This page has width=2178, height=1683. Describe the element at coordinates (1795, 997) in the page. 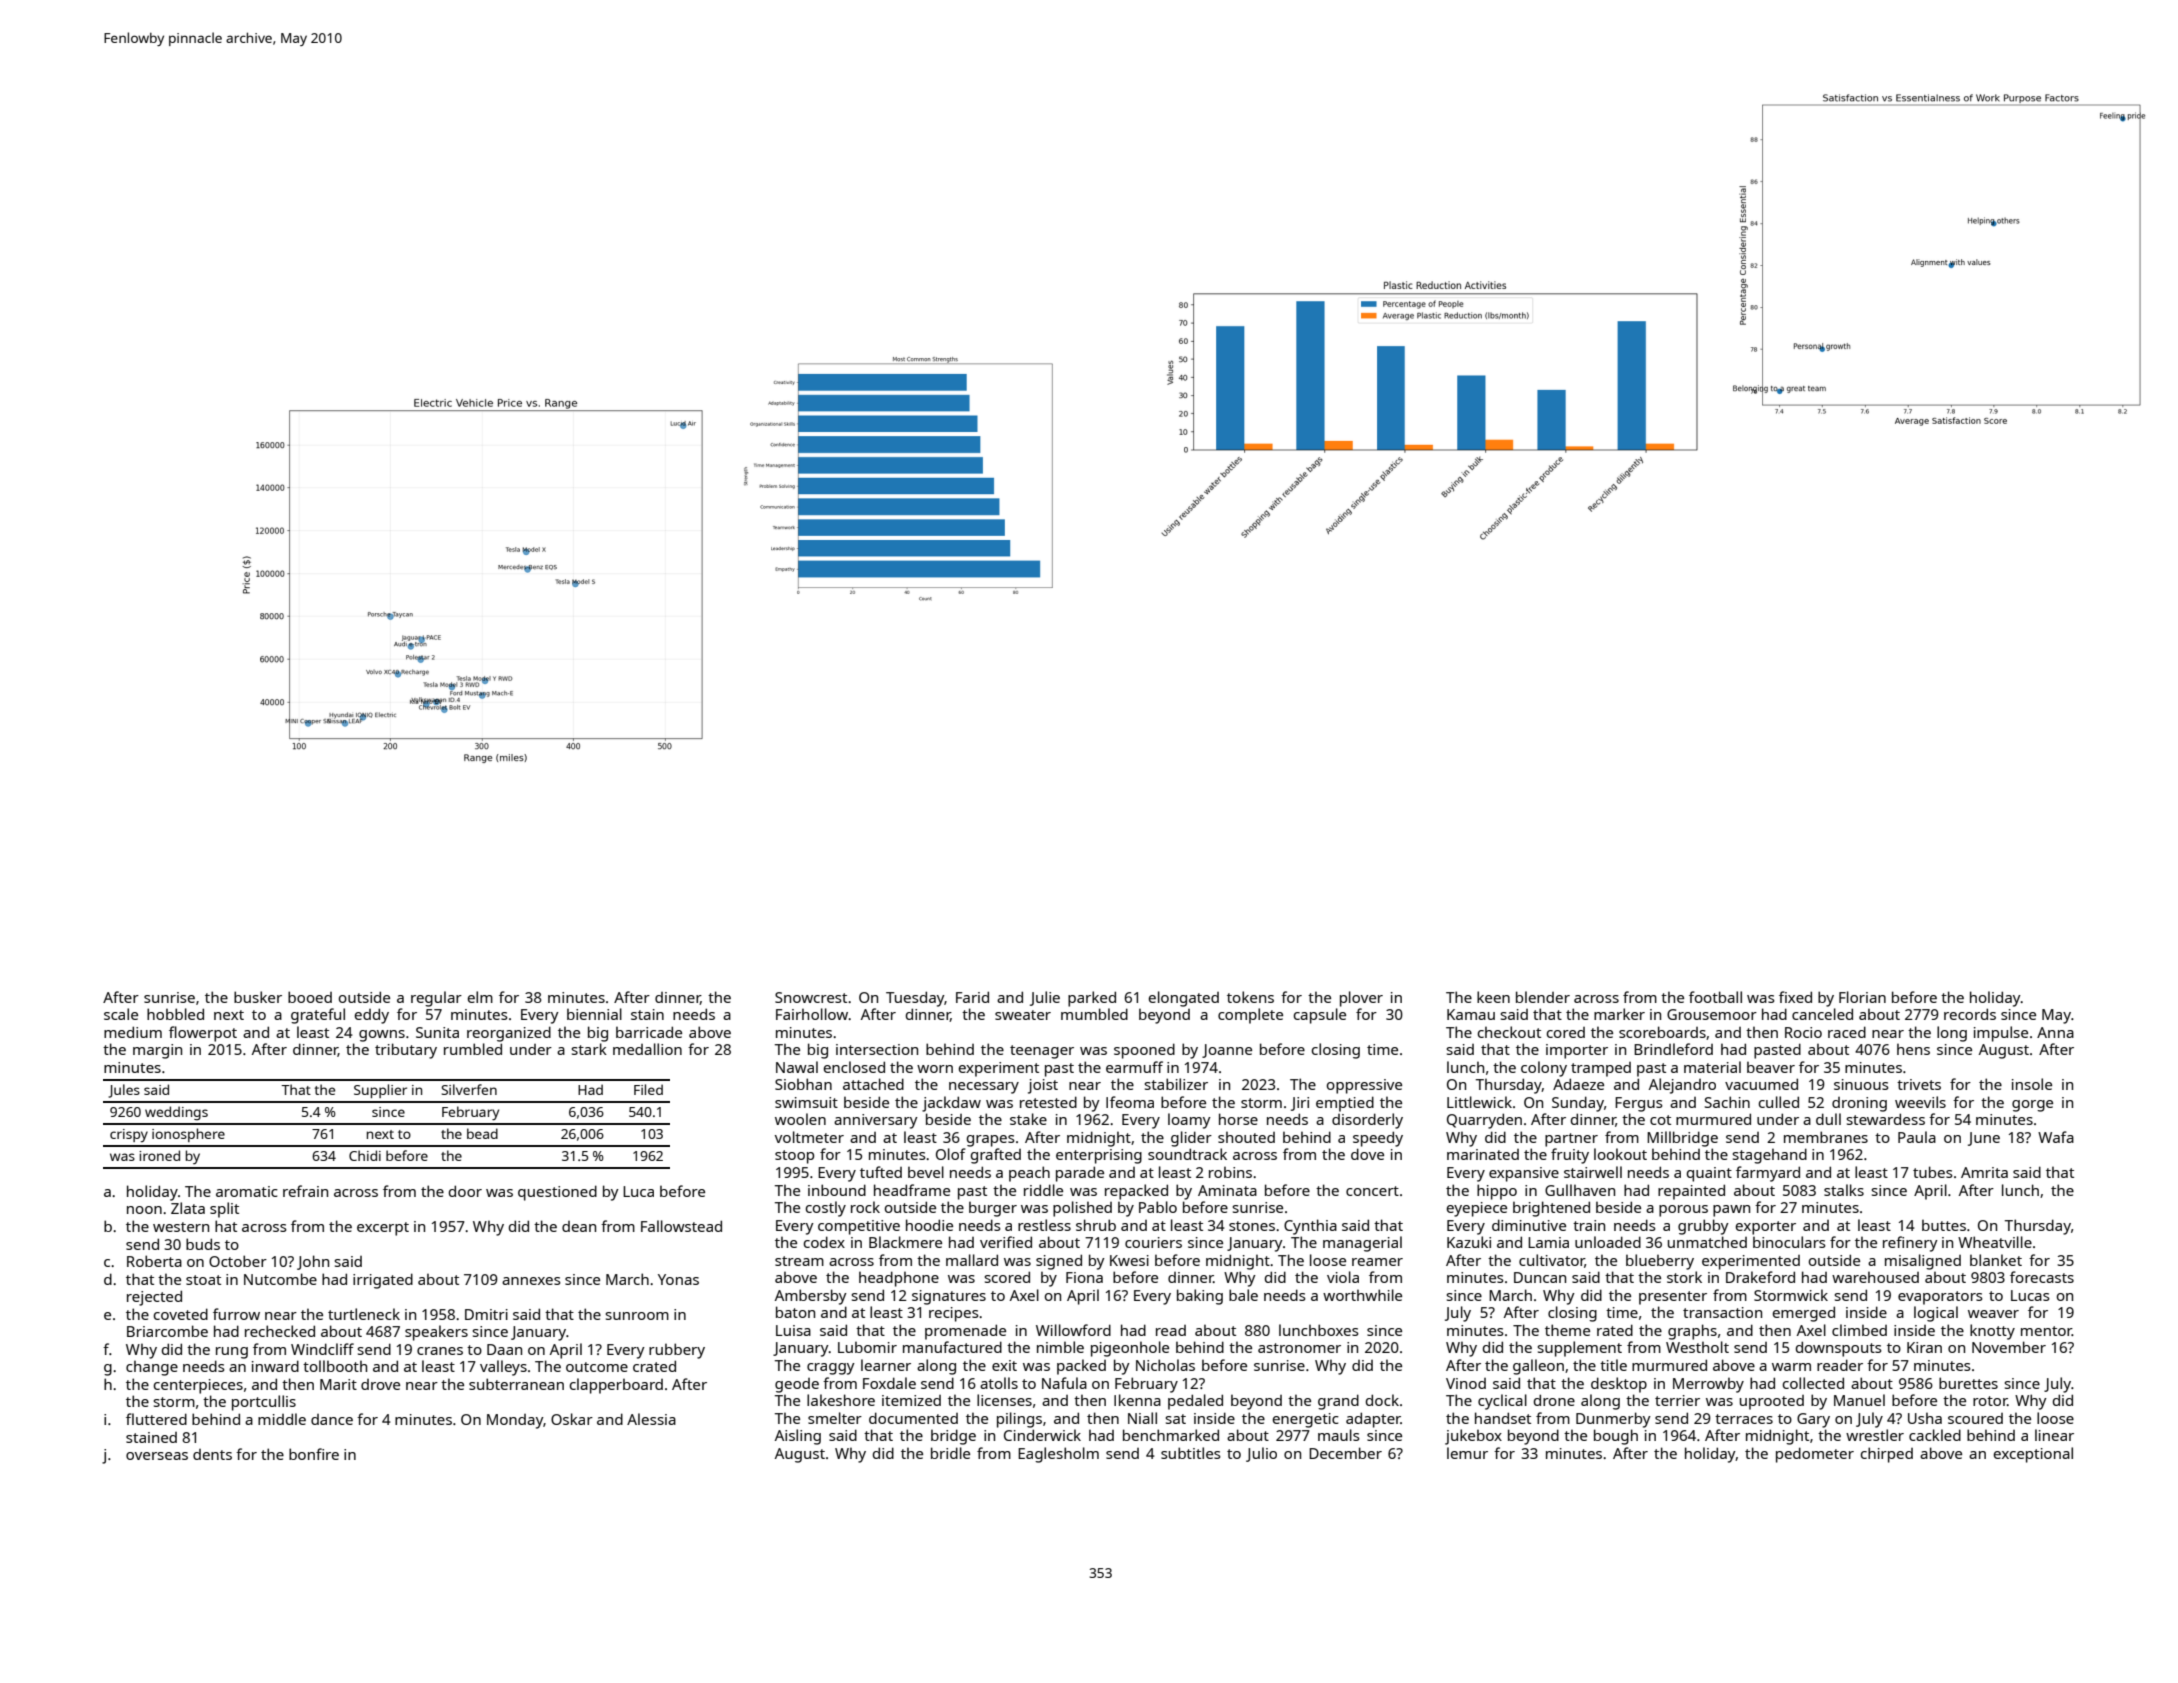

I see `fixed` at that location.
